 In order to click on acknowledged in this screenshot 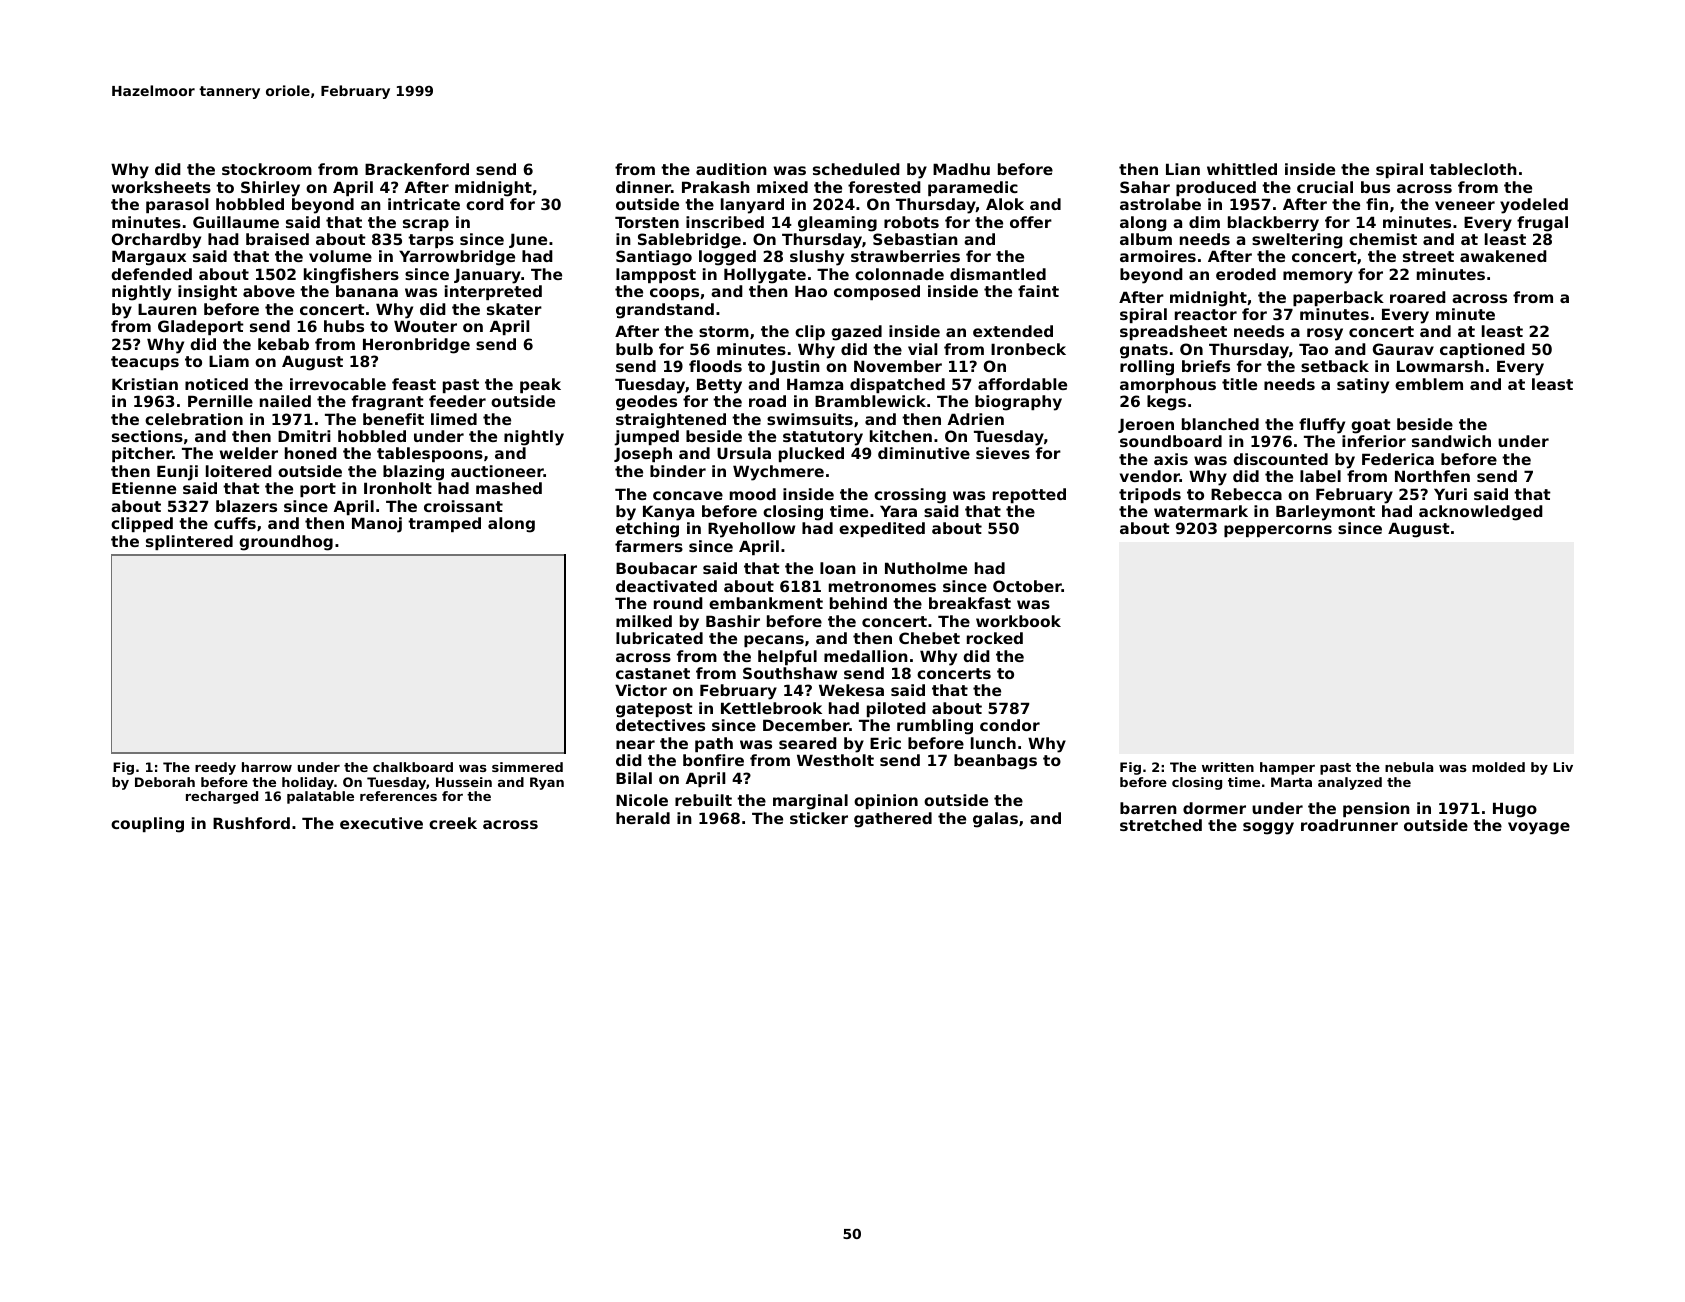, I will do `click(1481, 513)`.
